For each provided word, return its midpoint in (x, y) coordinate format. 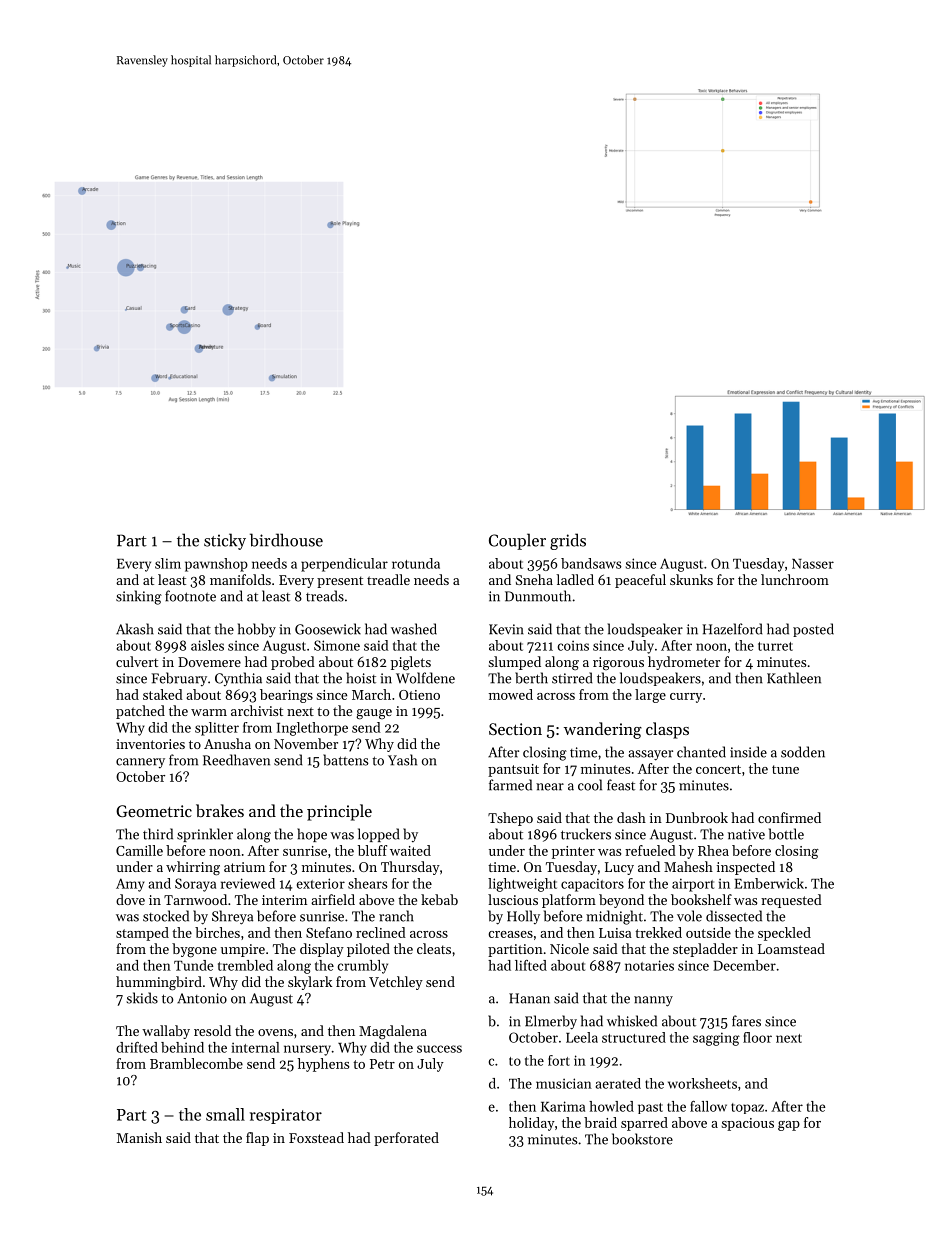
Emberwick (769, 883)
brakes (220, 810)
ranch (396, 916)
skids (142, 998)
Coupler (517, 541)
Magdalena (393, 1032)
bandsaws (591, 563)
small (225, 1114)
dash (631, 817)
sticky (225, 541)
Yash (402, 760)
